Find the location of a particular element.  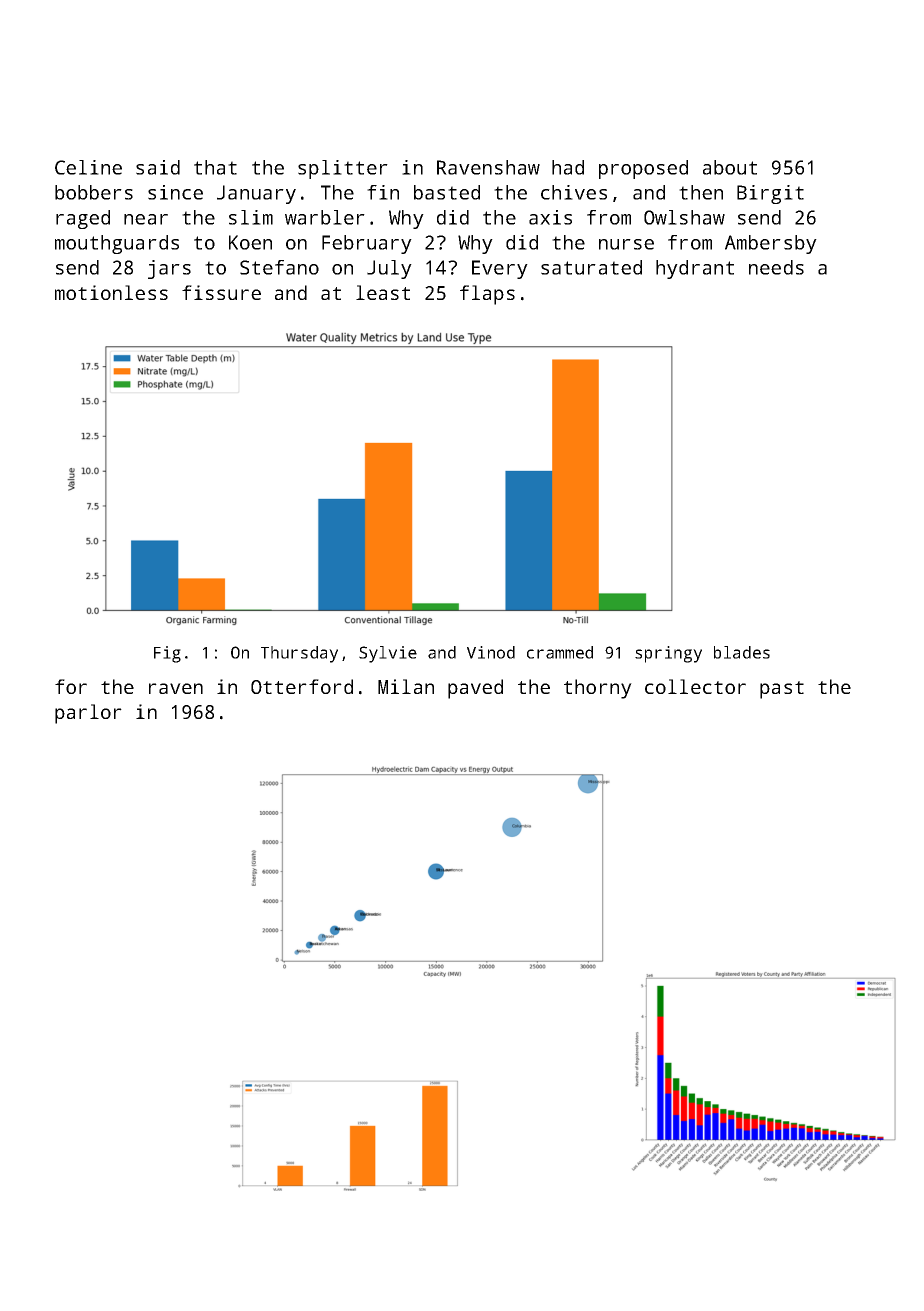

hydrant is located at coordinates (695, 269).
